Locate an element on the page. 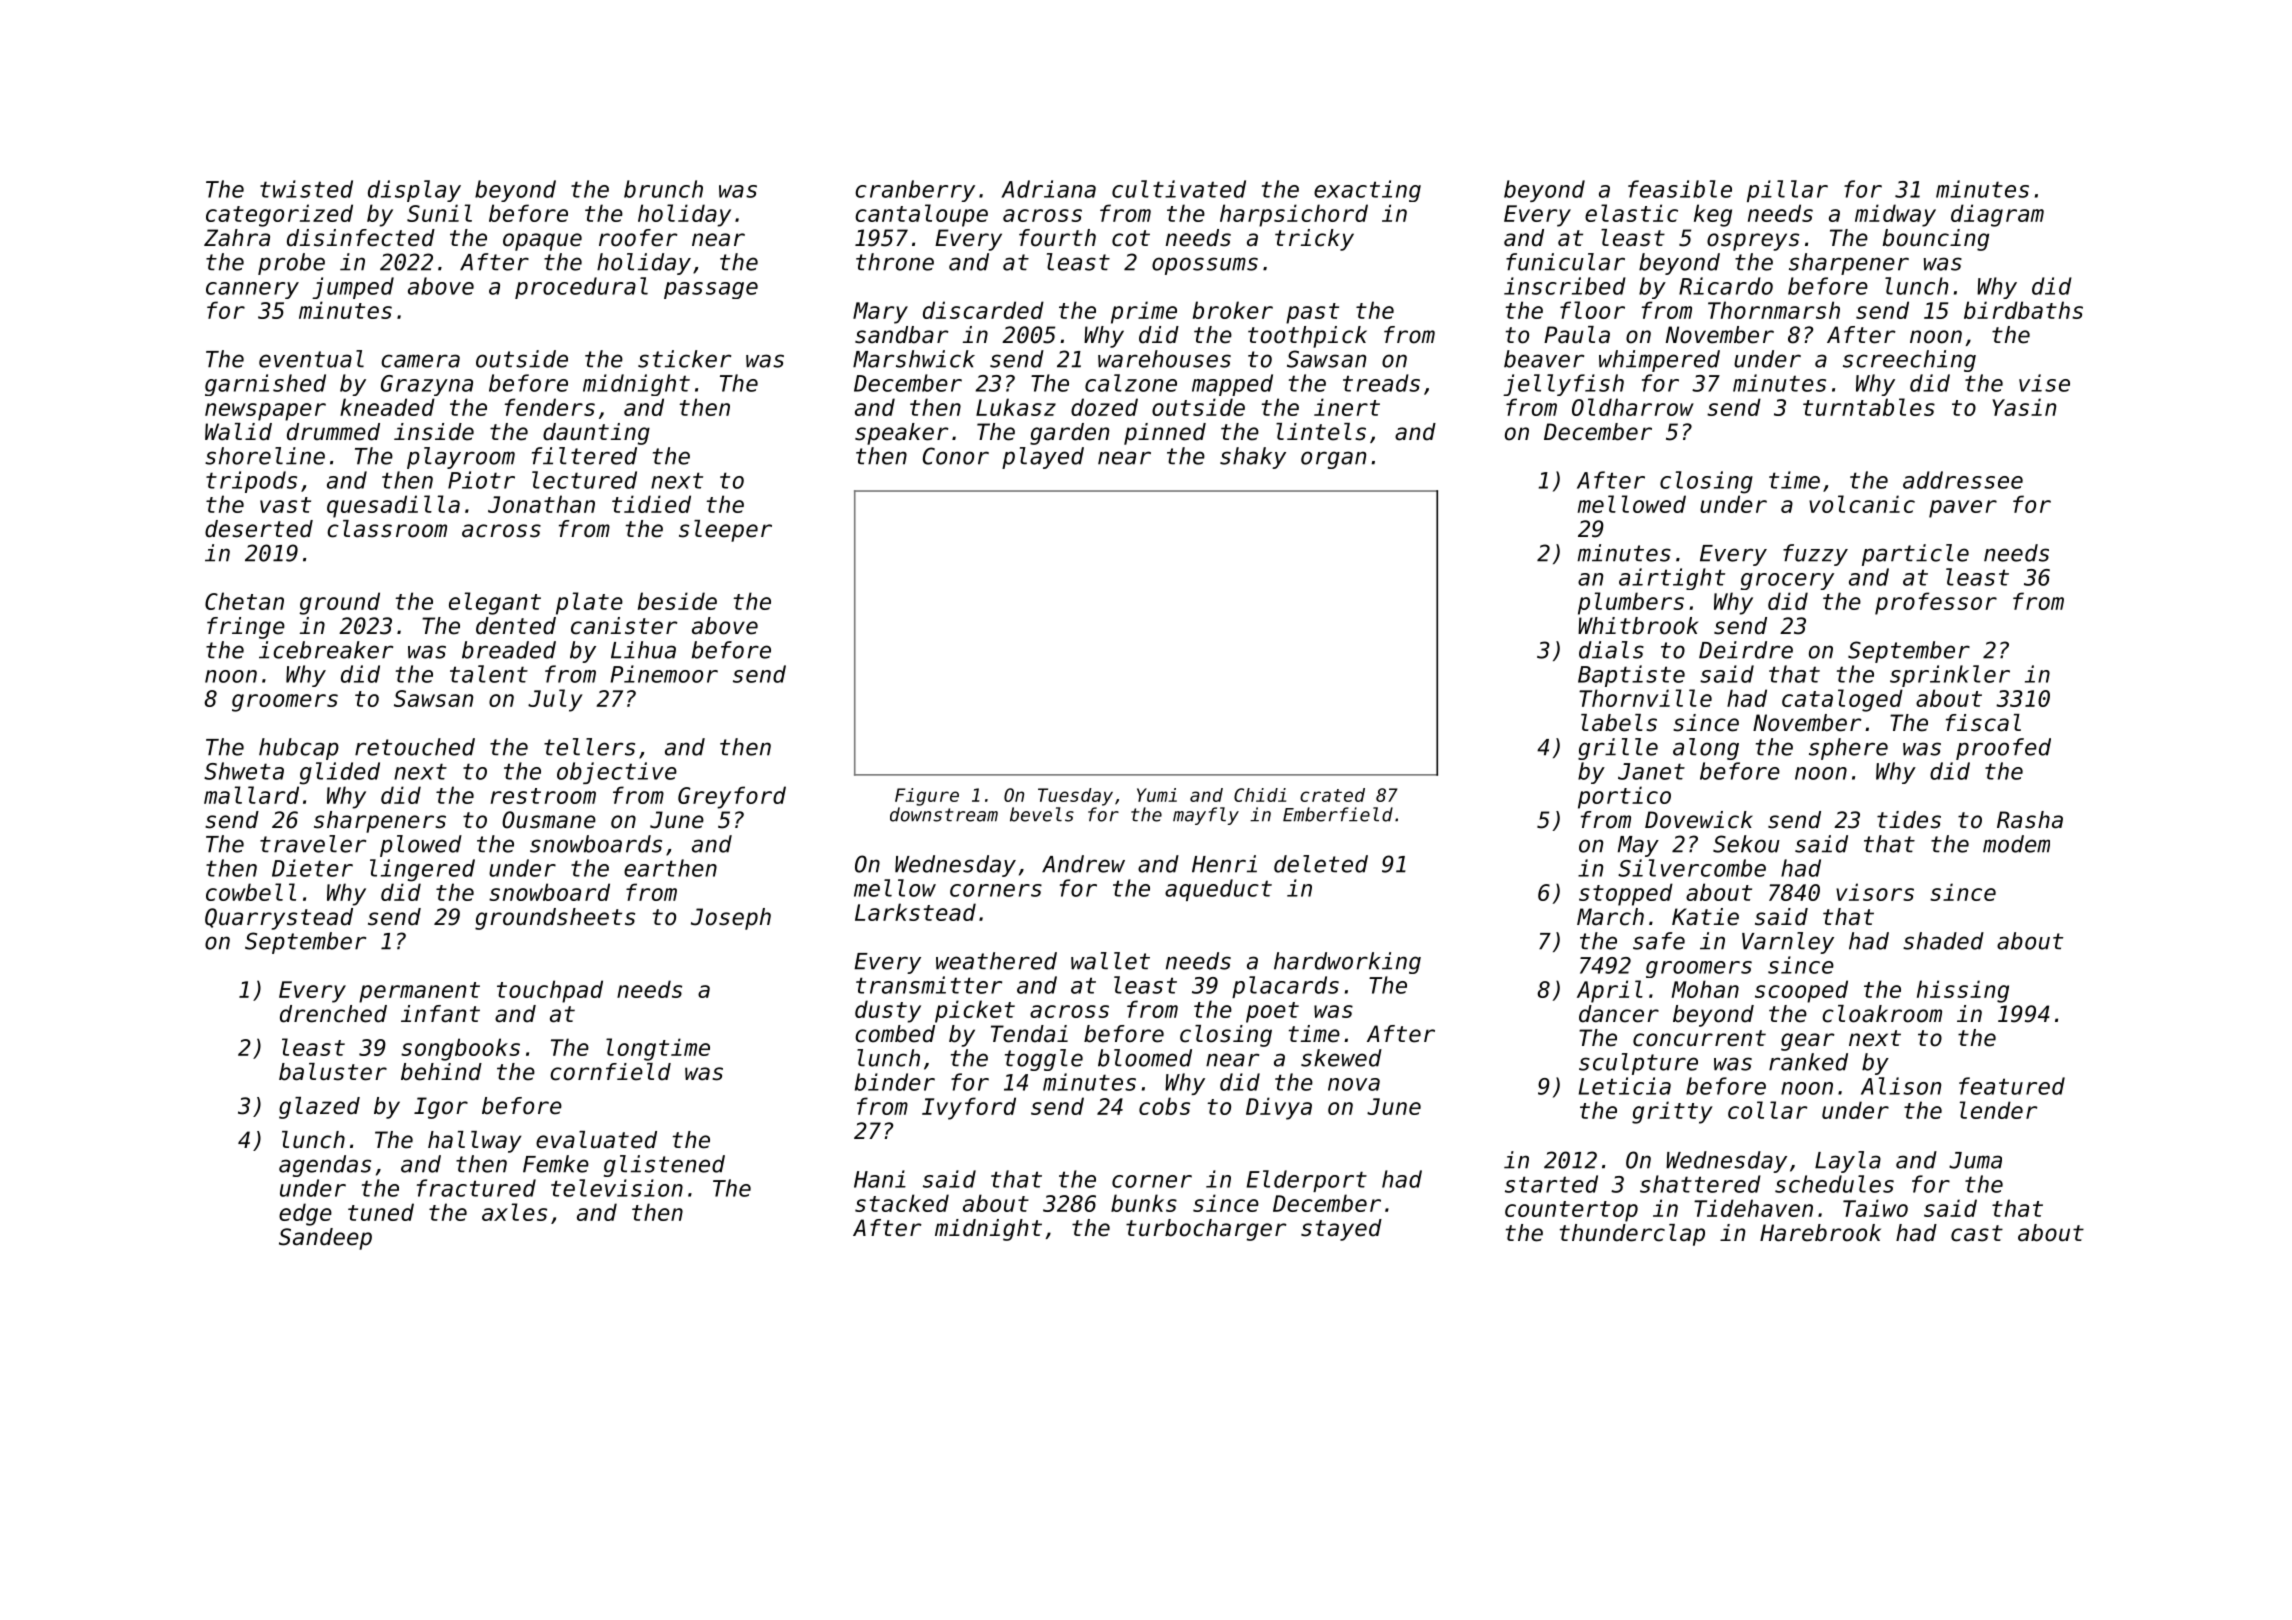  Rasha is located at coordinates (2030, 820).
